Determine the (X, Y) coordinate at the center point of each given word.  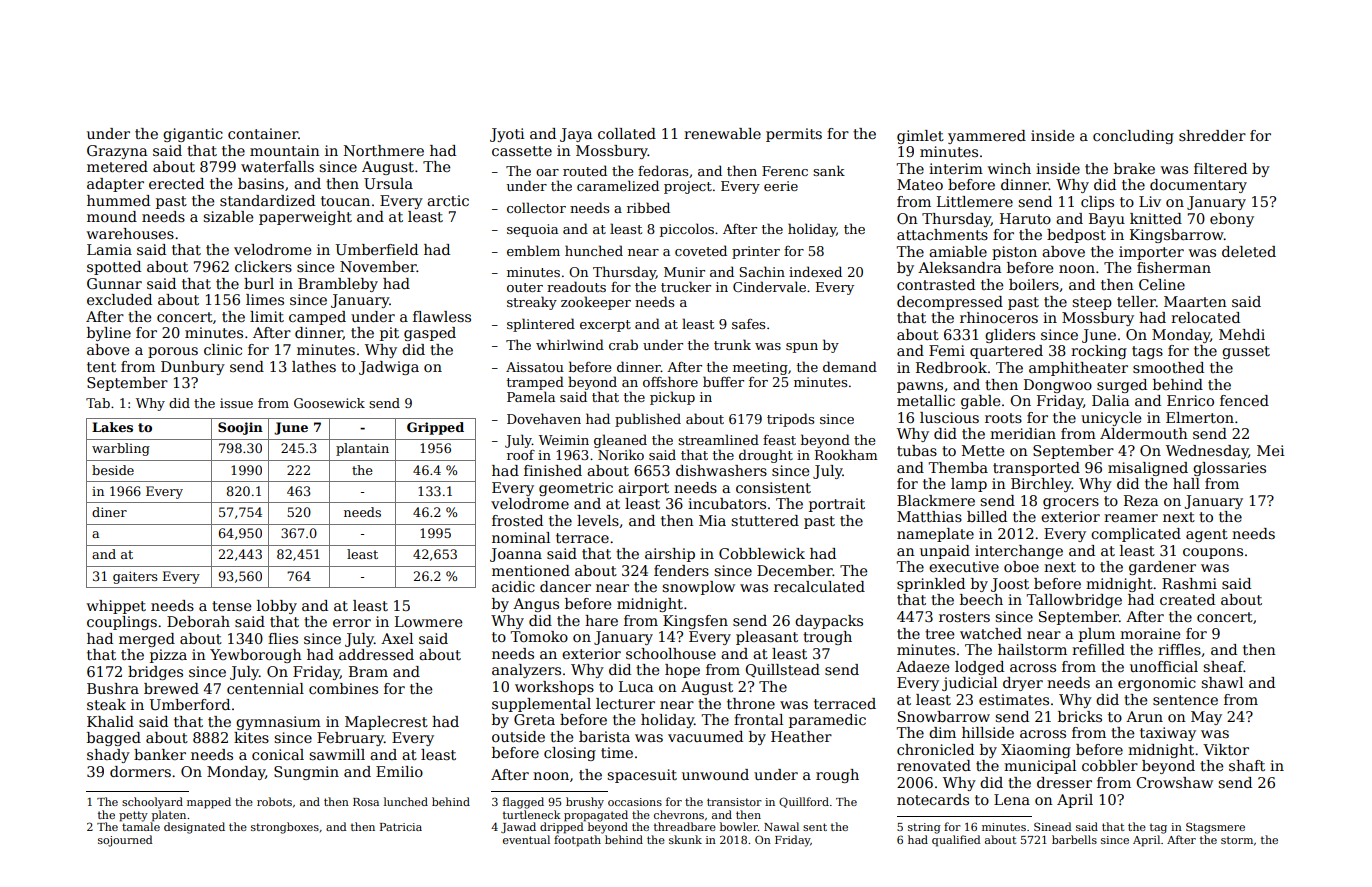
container (263, 133)
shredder (1212, 135)
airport (643, 489)
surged (1122, 386)
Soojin (240, 428)
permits (794, 135)
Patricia (401, 827)
